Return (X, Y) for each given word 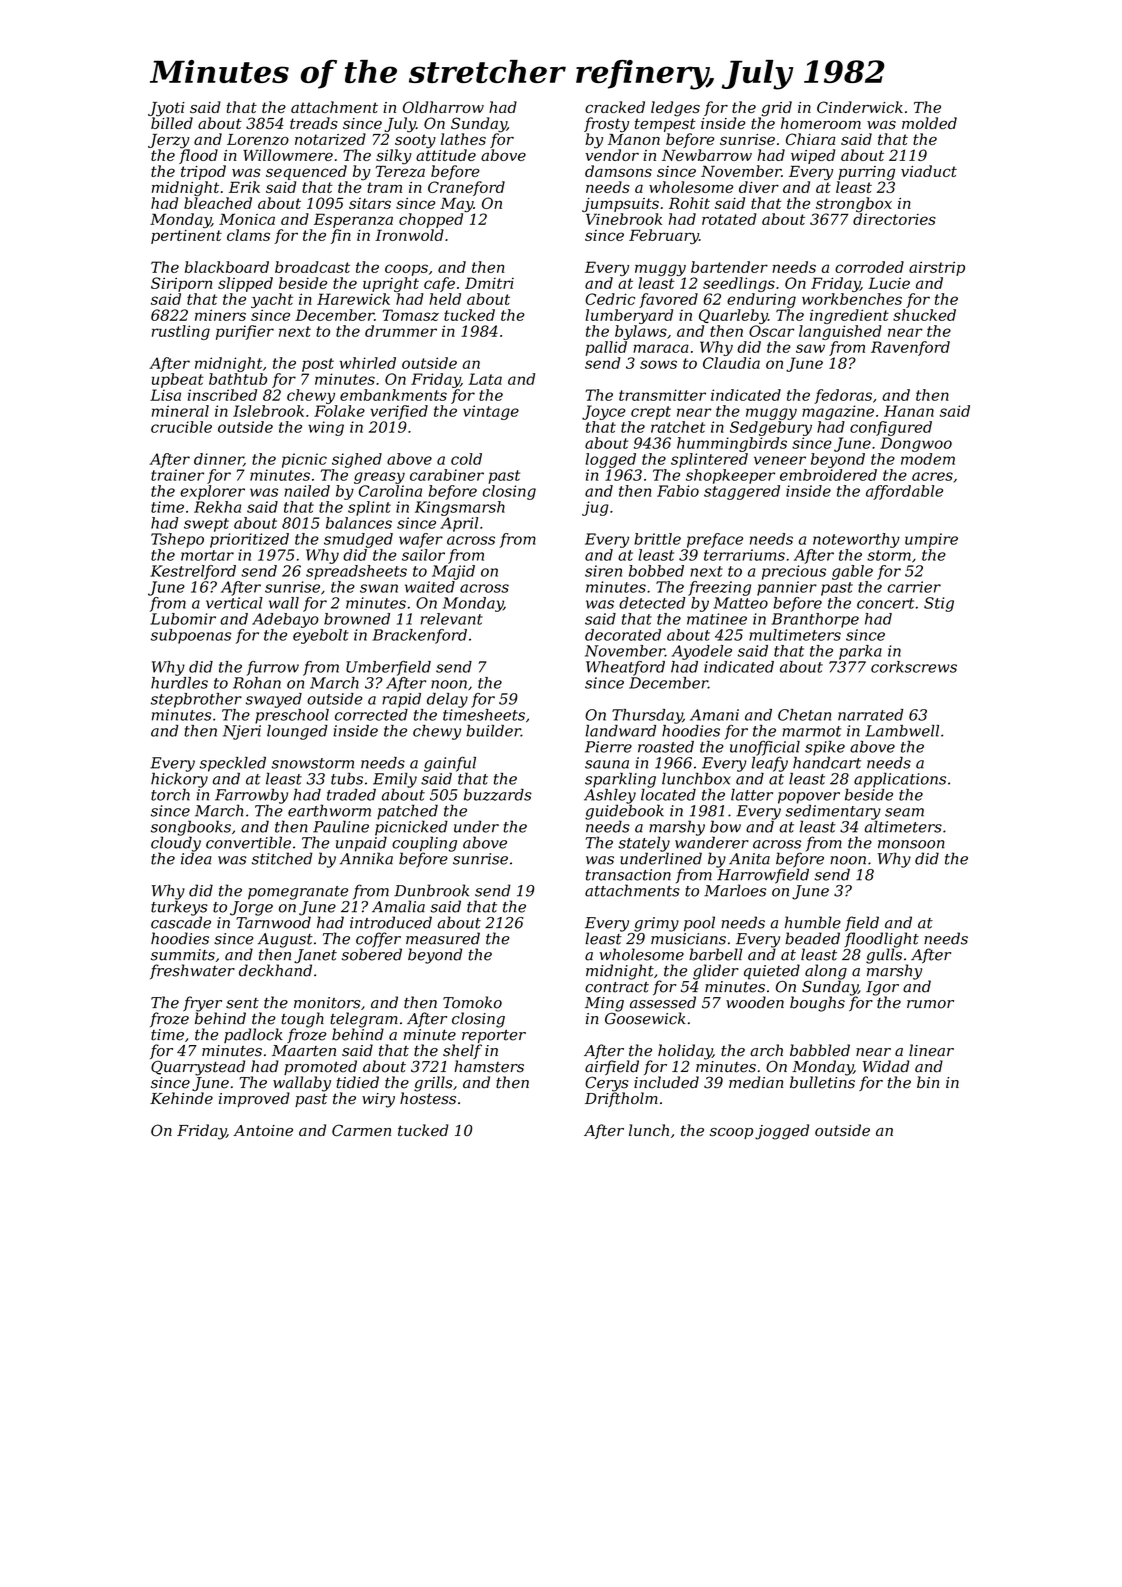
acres (932, 476)
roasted (666, 747)
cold (466, 459)
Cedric (610, 299)
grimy (656, 924)
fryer (202, 1004)
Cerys (607, 1084)
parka (860, 652)
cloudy (176, 844)
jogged (782, 1132)
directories (894, 219)
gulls (884, 956)
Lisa (165, 395)
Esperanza (353, 220)
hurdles (179, 683)
